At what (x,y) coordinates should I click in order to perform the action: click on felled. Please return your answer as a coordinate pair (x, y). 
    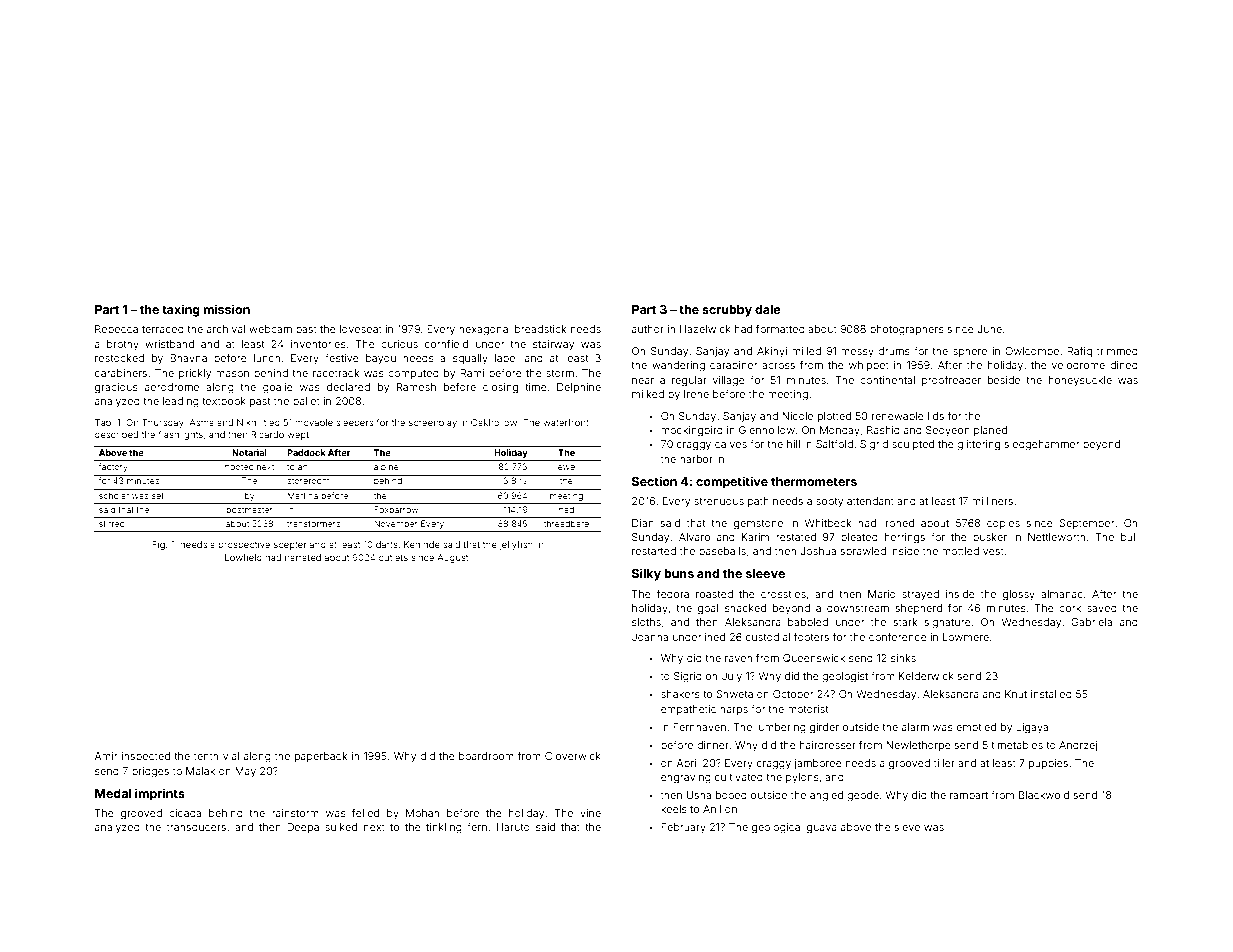
    Looking at the image, I should click on (365, 813).
